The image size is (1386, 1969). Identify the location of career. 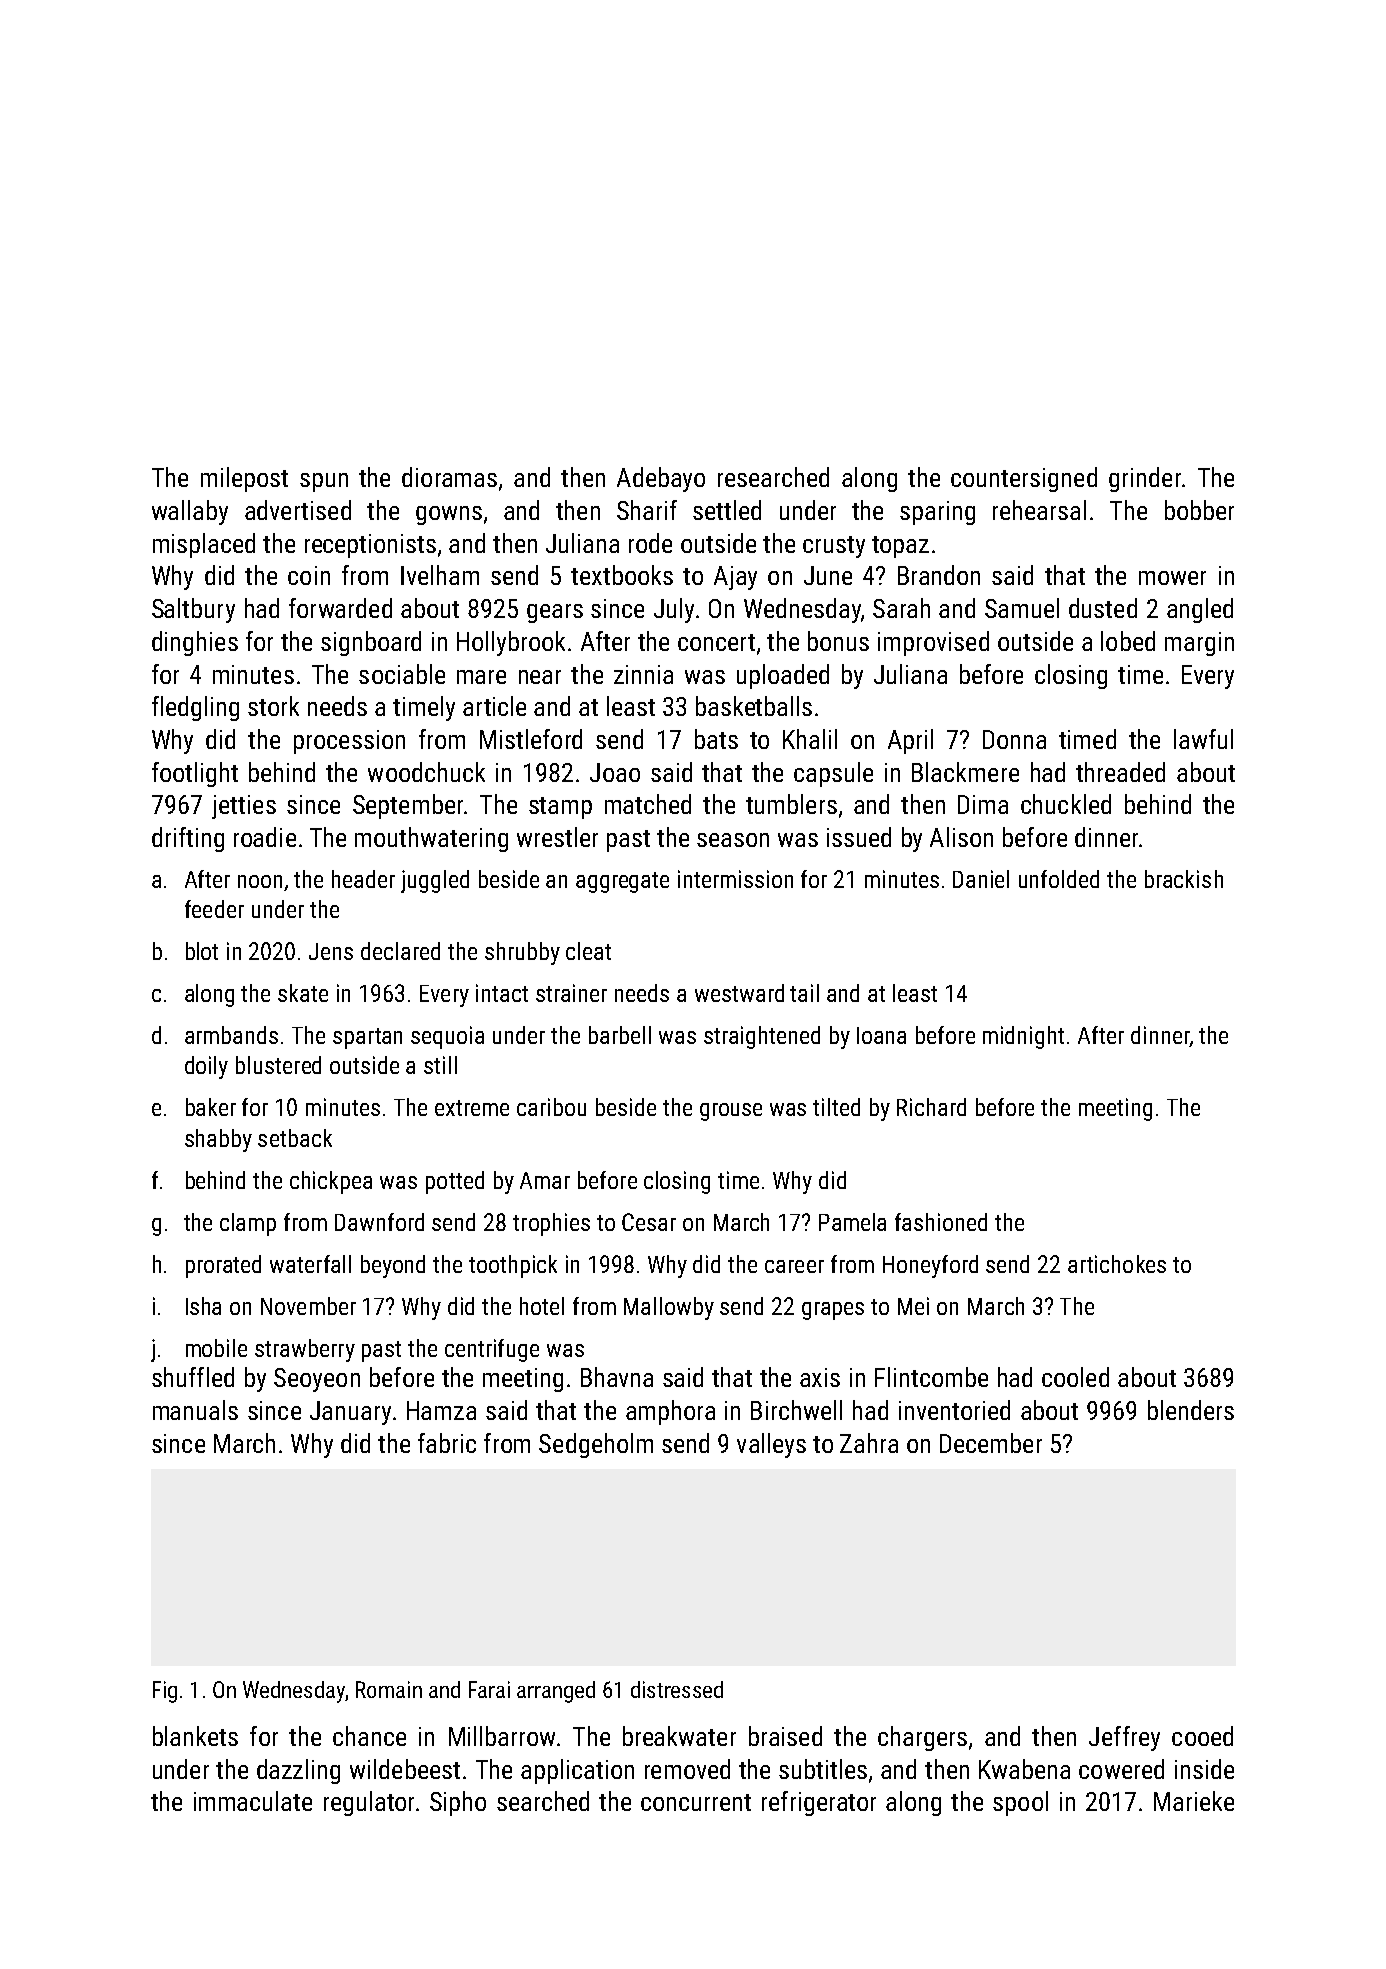
(794, 1266).
